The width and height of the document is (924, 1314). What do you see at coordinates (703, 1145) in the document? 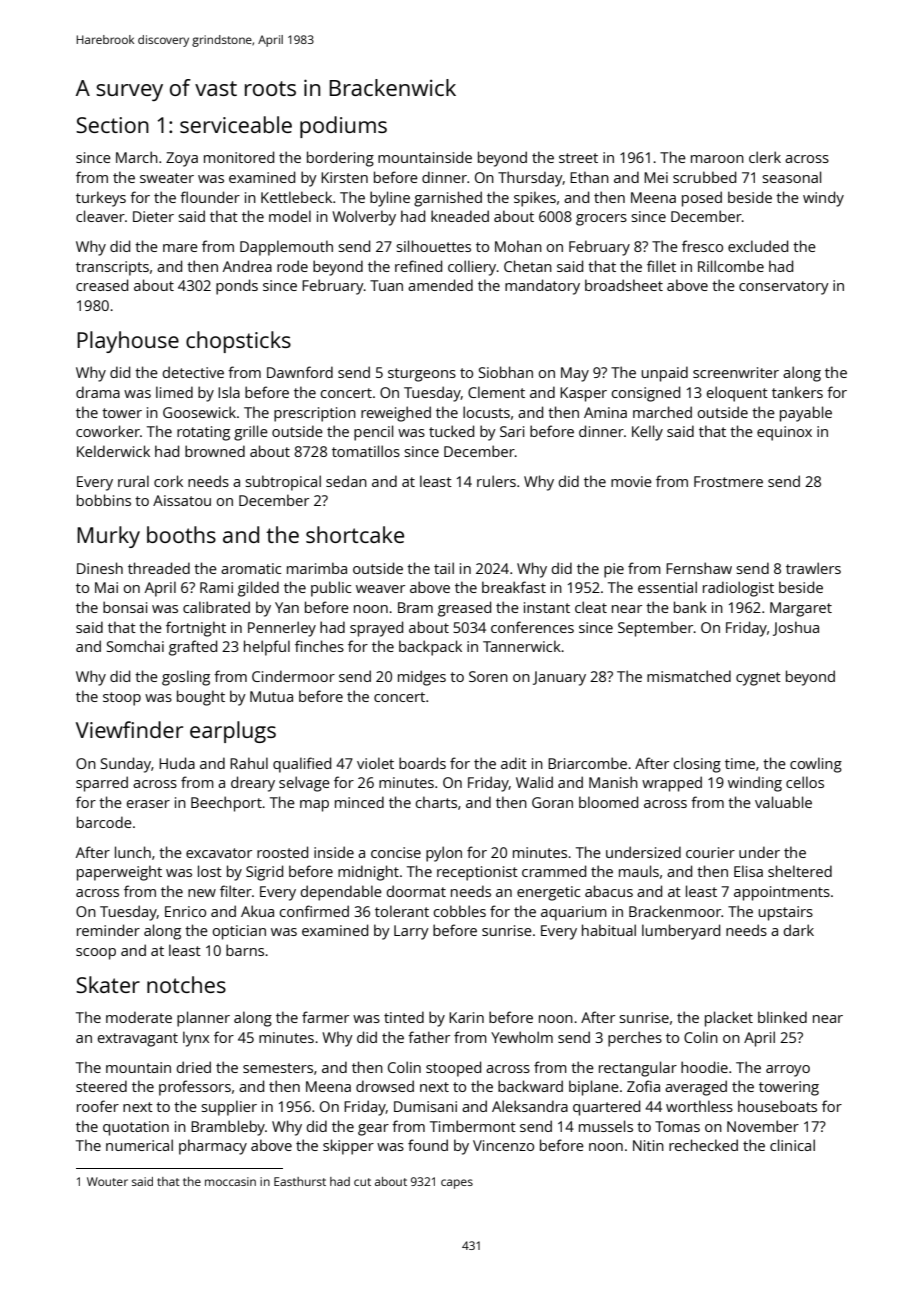
I see `rechecked` at bounding box center [703, 1145].
